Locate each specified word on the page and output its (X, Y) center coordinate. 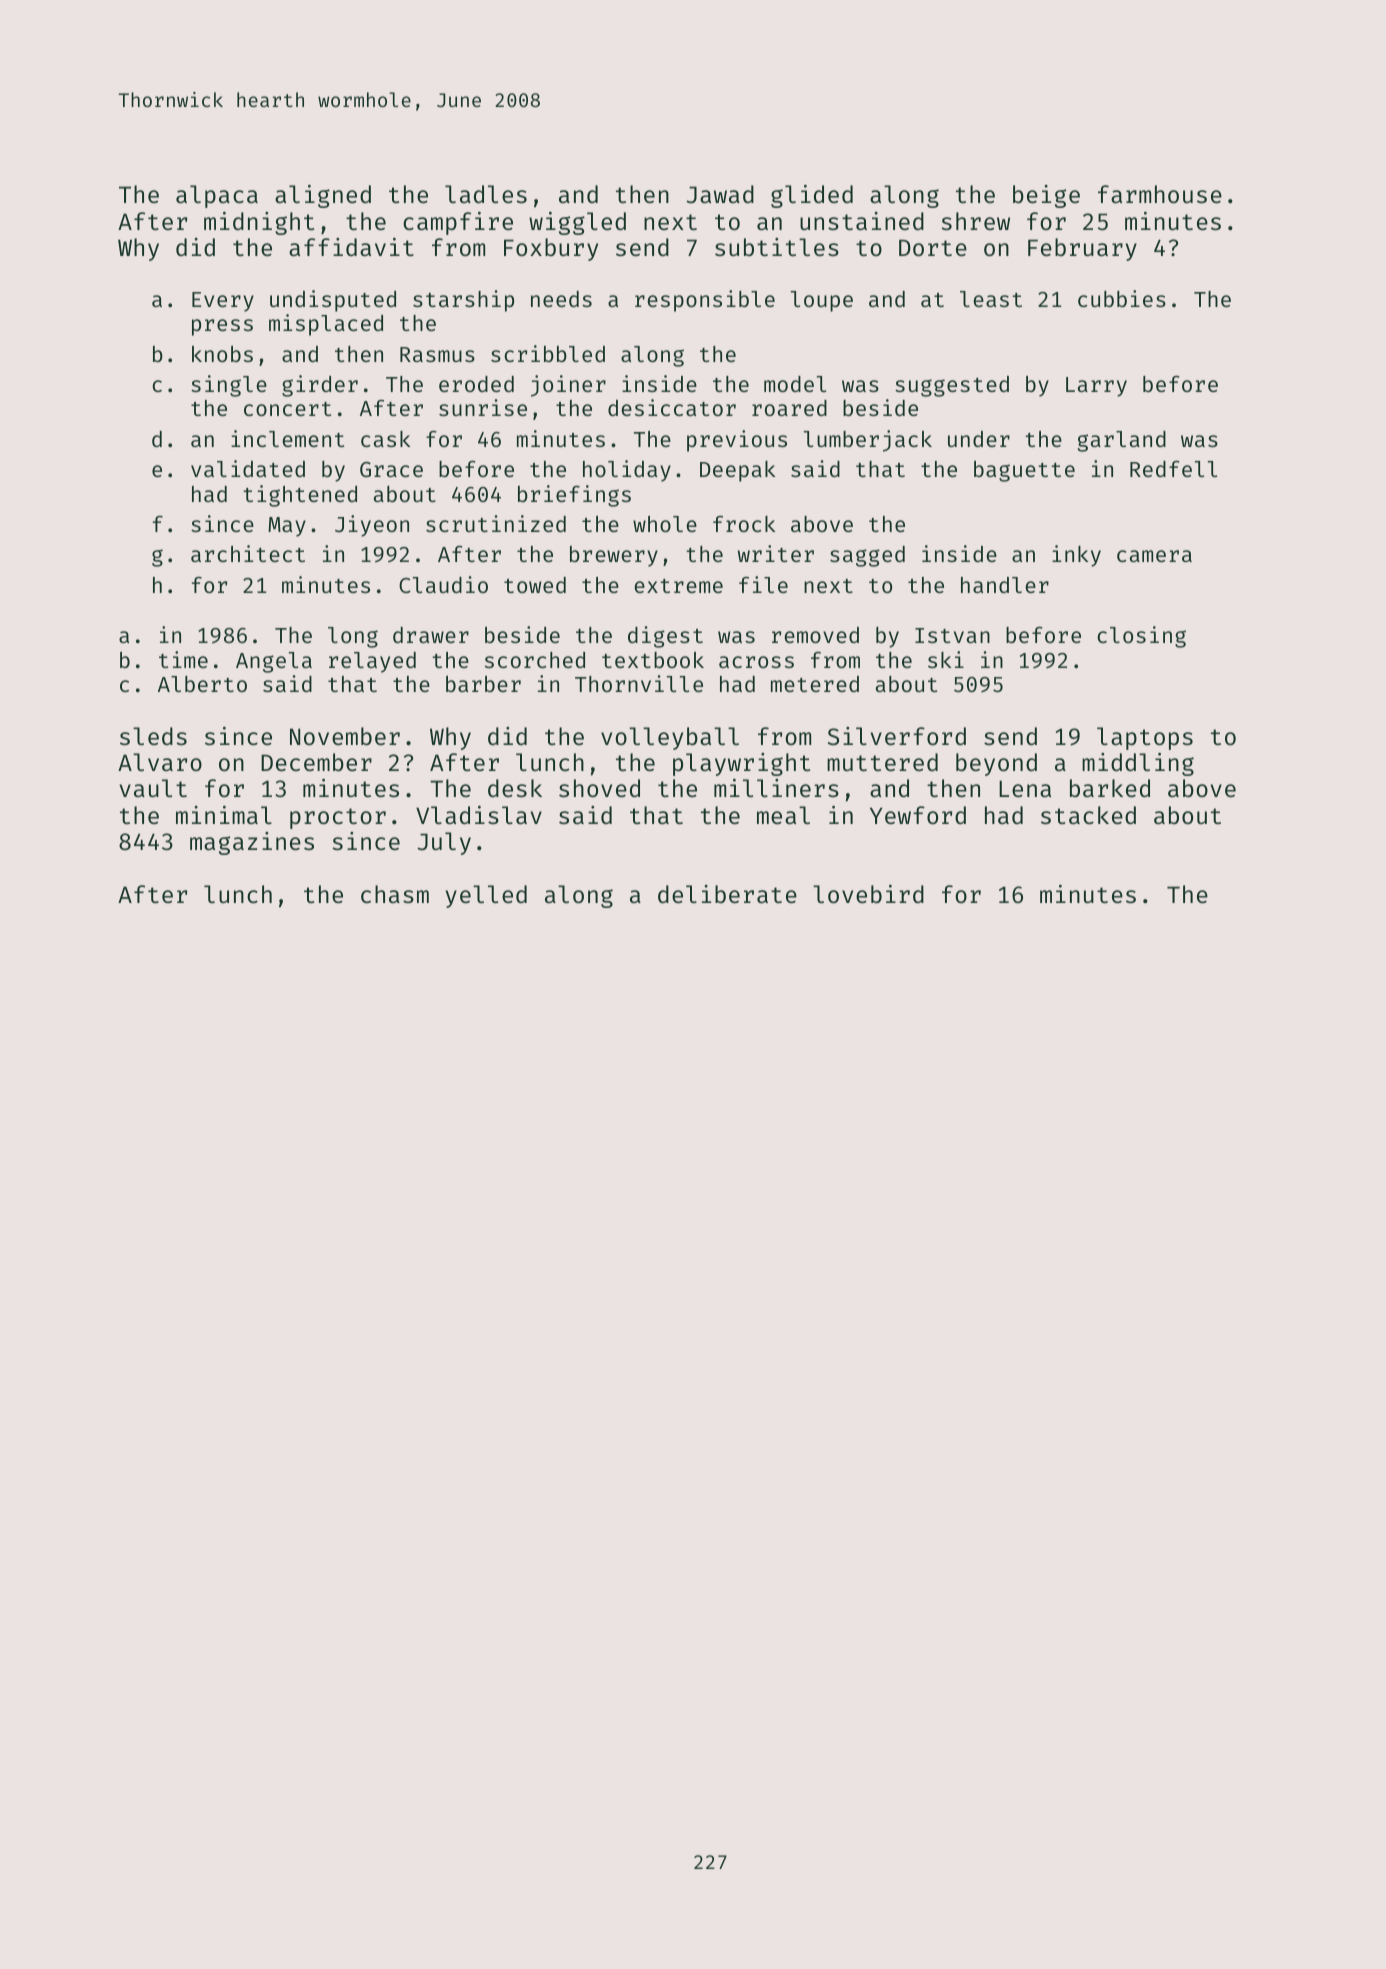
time (183, 659)
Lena (1025, 789)
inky (1076, 556)
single (229, 386)
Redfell (1173, 468)
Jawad (720, 194)
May (287, 527)
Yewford (918, 815)
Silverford (897, 736)
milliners (776, 788)
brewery (614, 556)
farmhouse (1160, 194)
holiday (627, 471)
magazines (252, 843)
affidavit (351, 247)
